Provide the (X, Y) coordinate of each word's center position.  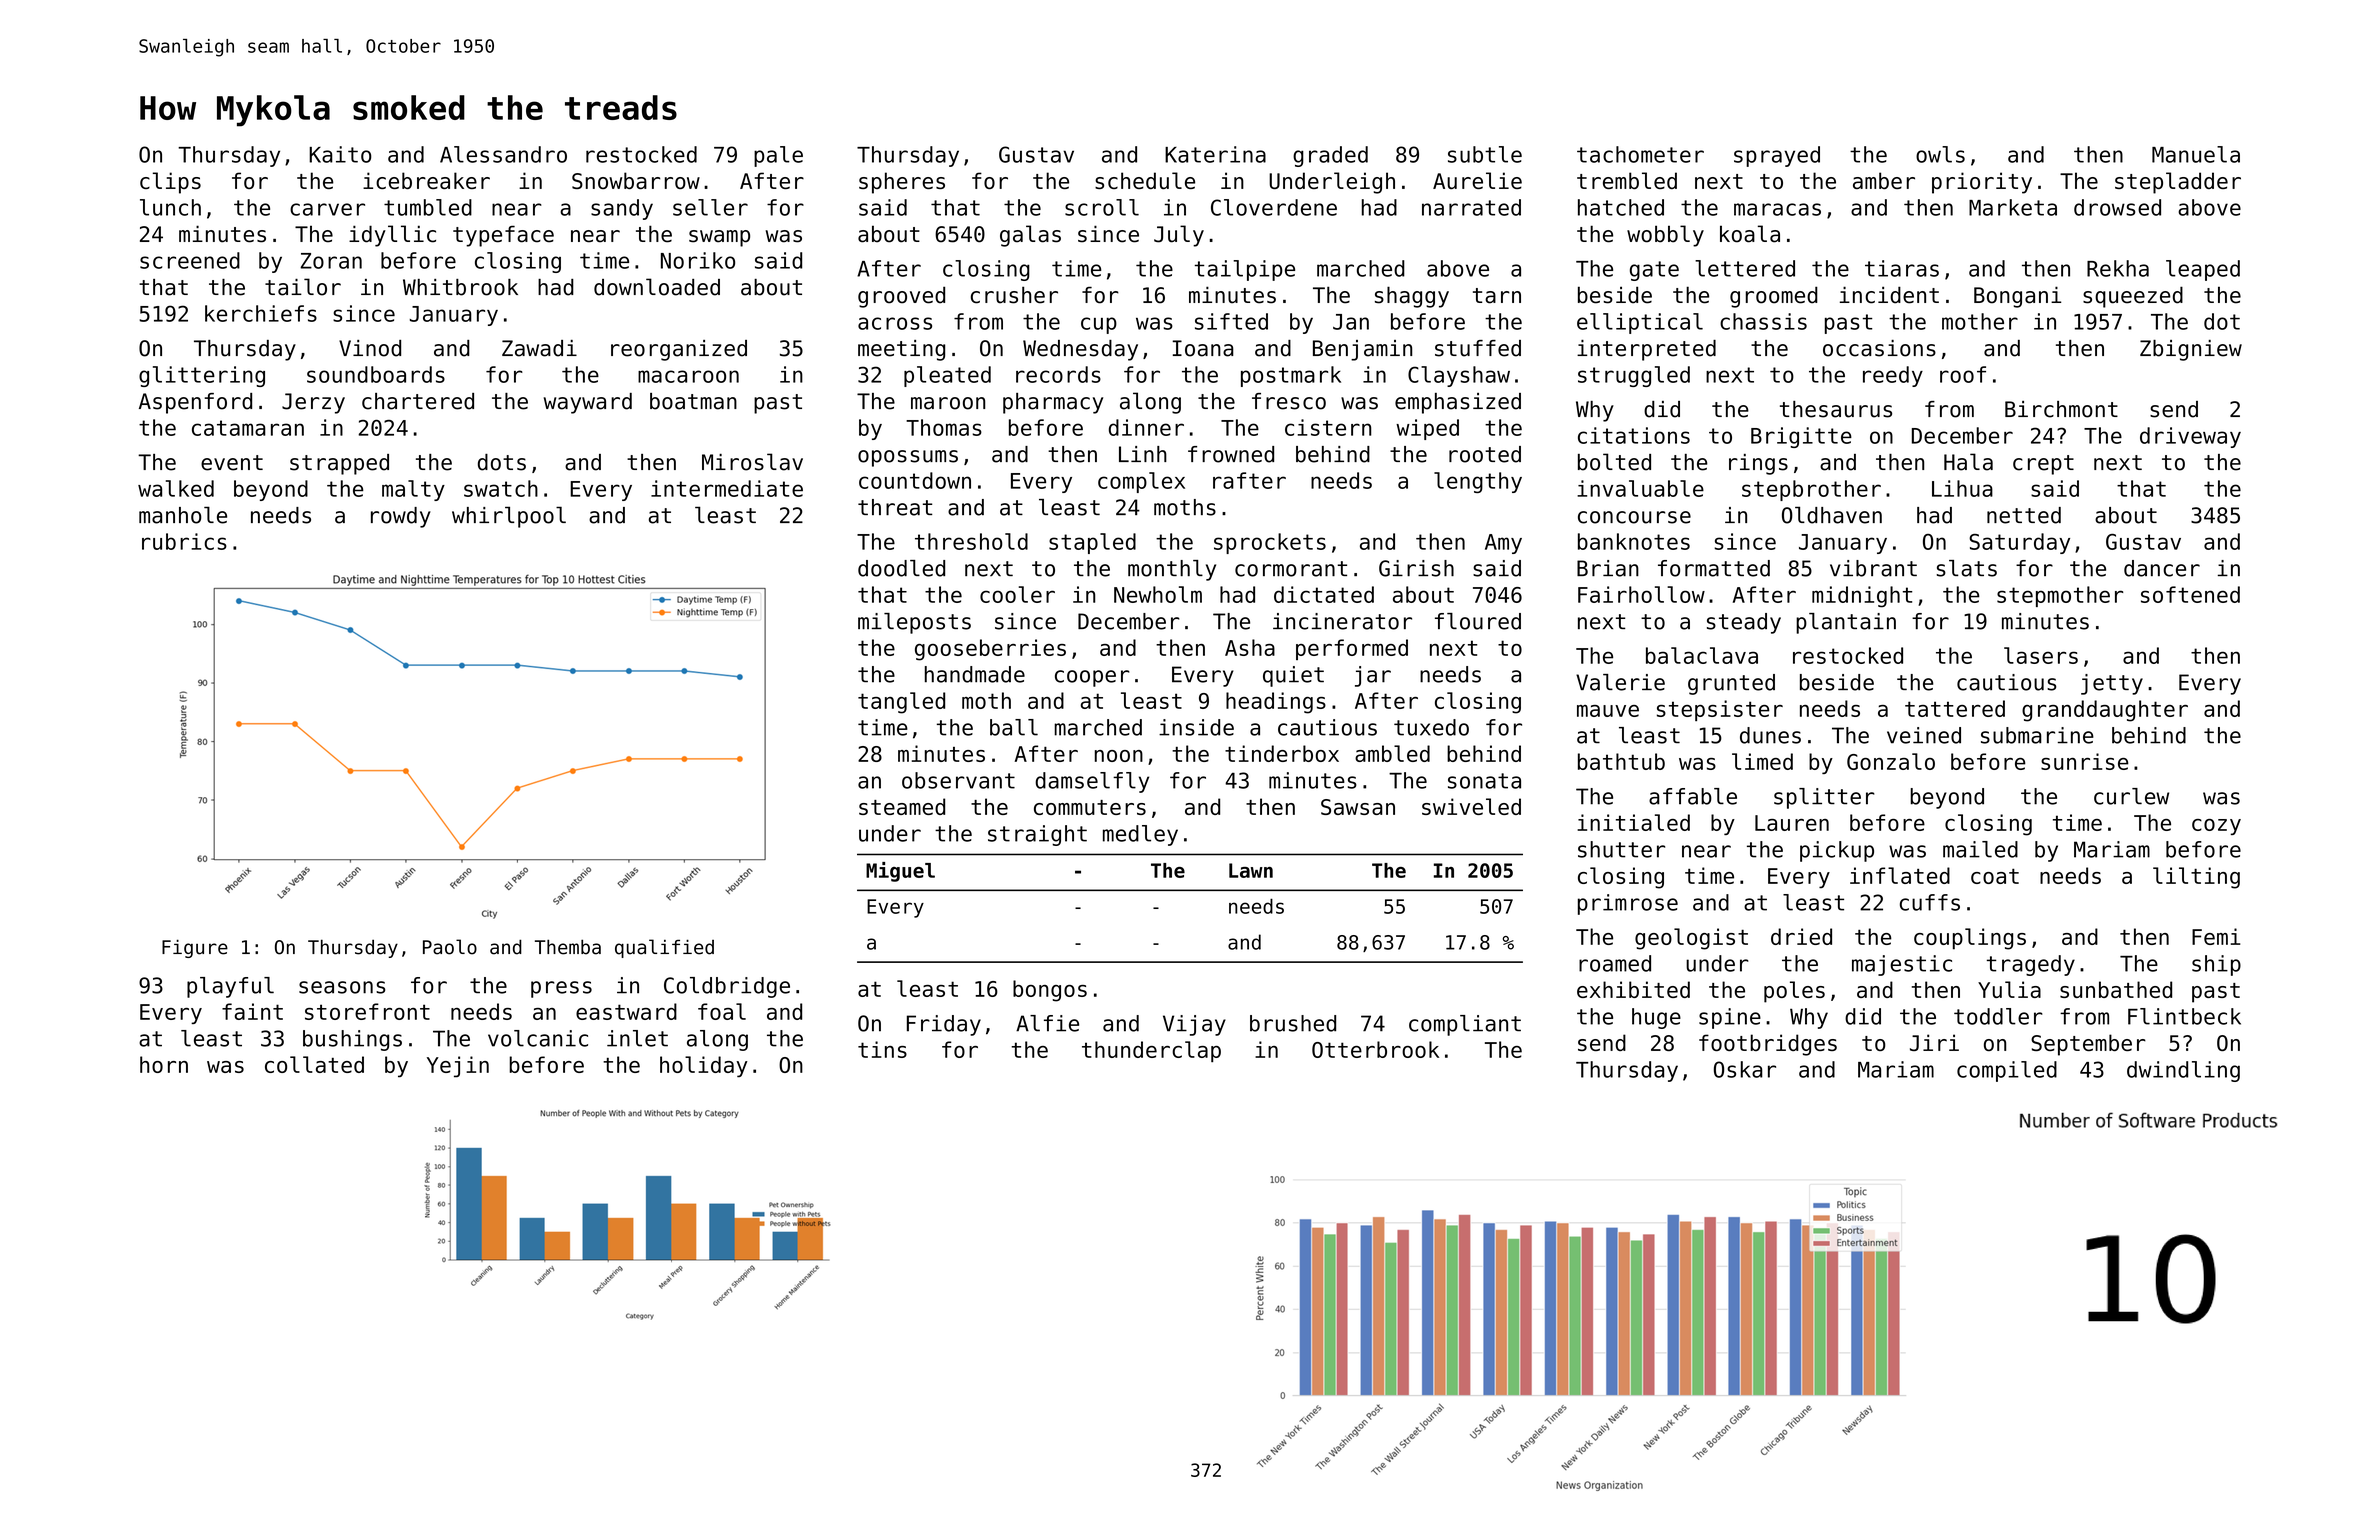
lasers (2041, 655)
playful (230, 987)
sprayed (1777, 156)
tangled (901, 703)
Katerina (1215, 154)
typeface (503, 236)
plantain (1846, 623)
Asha (1250, 647)
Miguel (900, 872)
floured (1478, 621)
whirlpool (509, 517)
